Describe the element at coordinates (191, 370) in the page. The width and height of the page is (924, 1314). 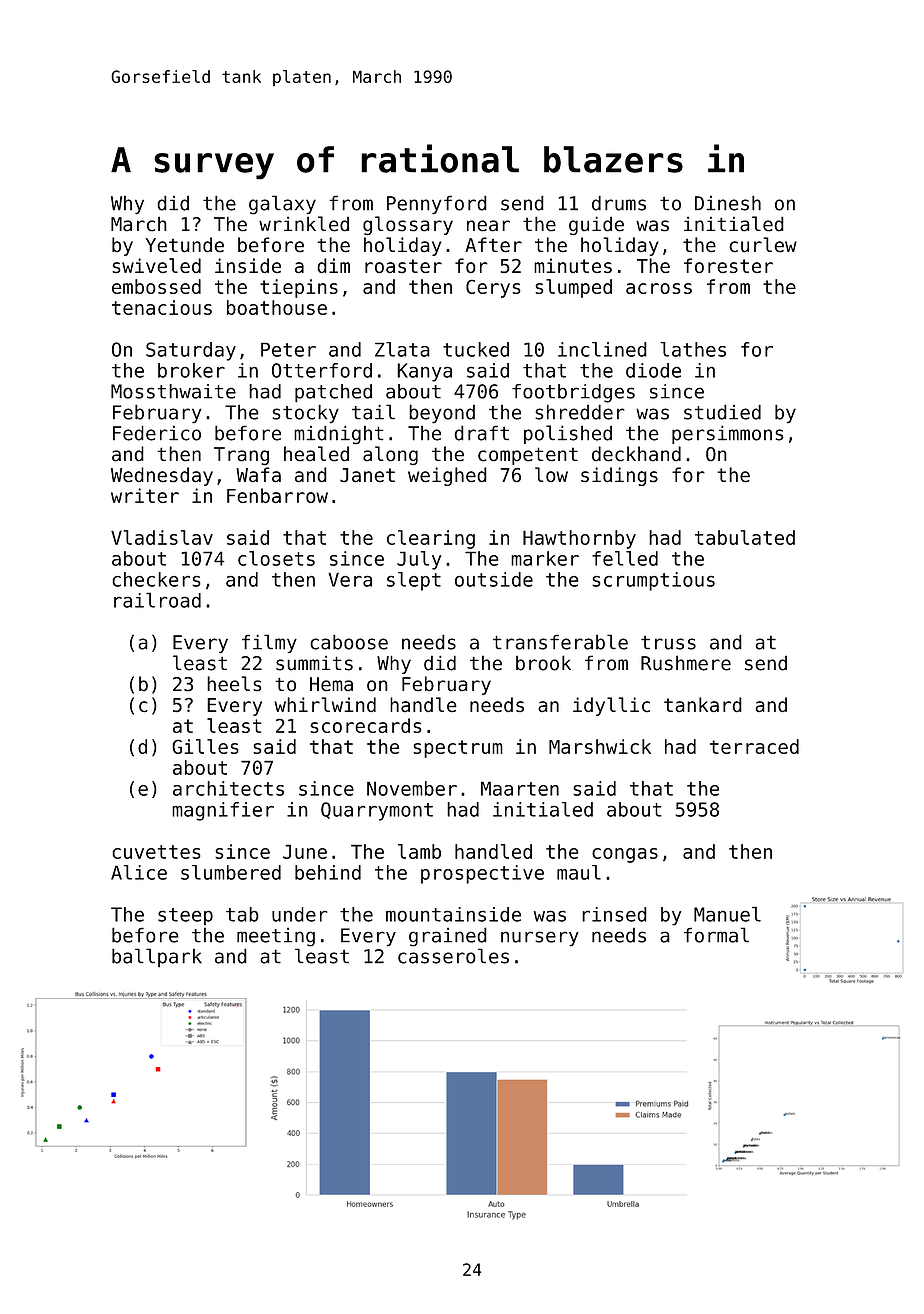
I see `broker` at that location.
